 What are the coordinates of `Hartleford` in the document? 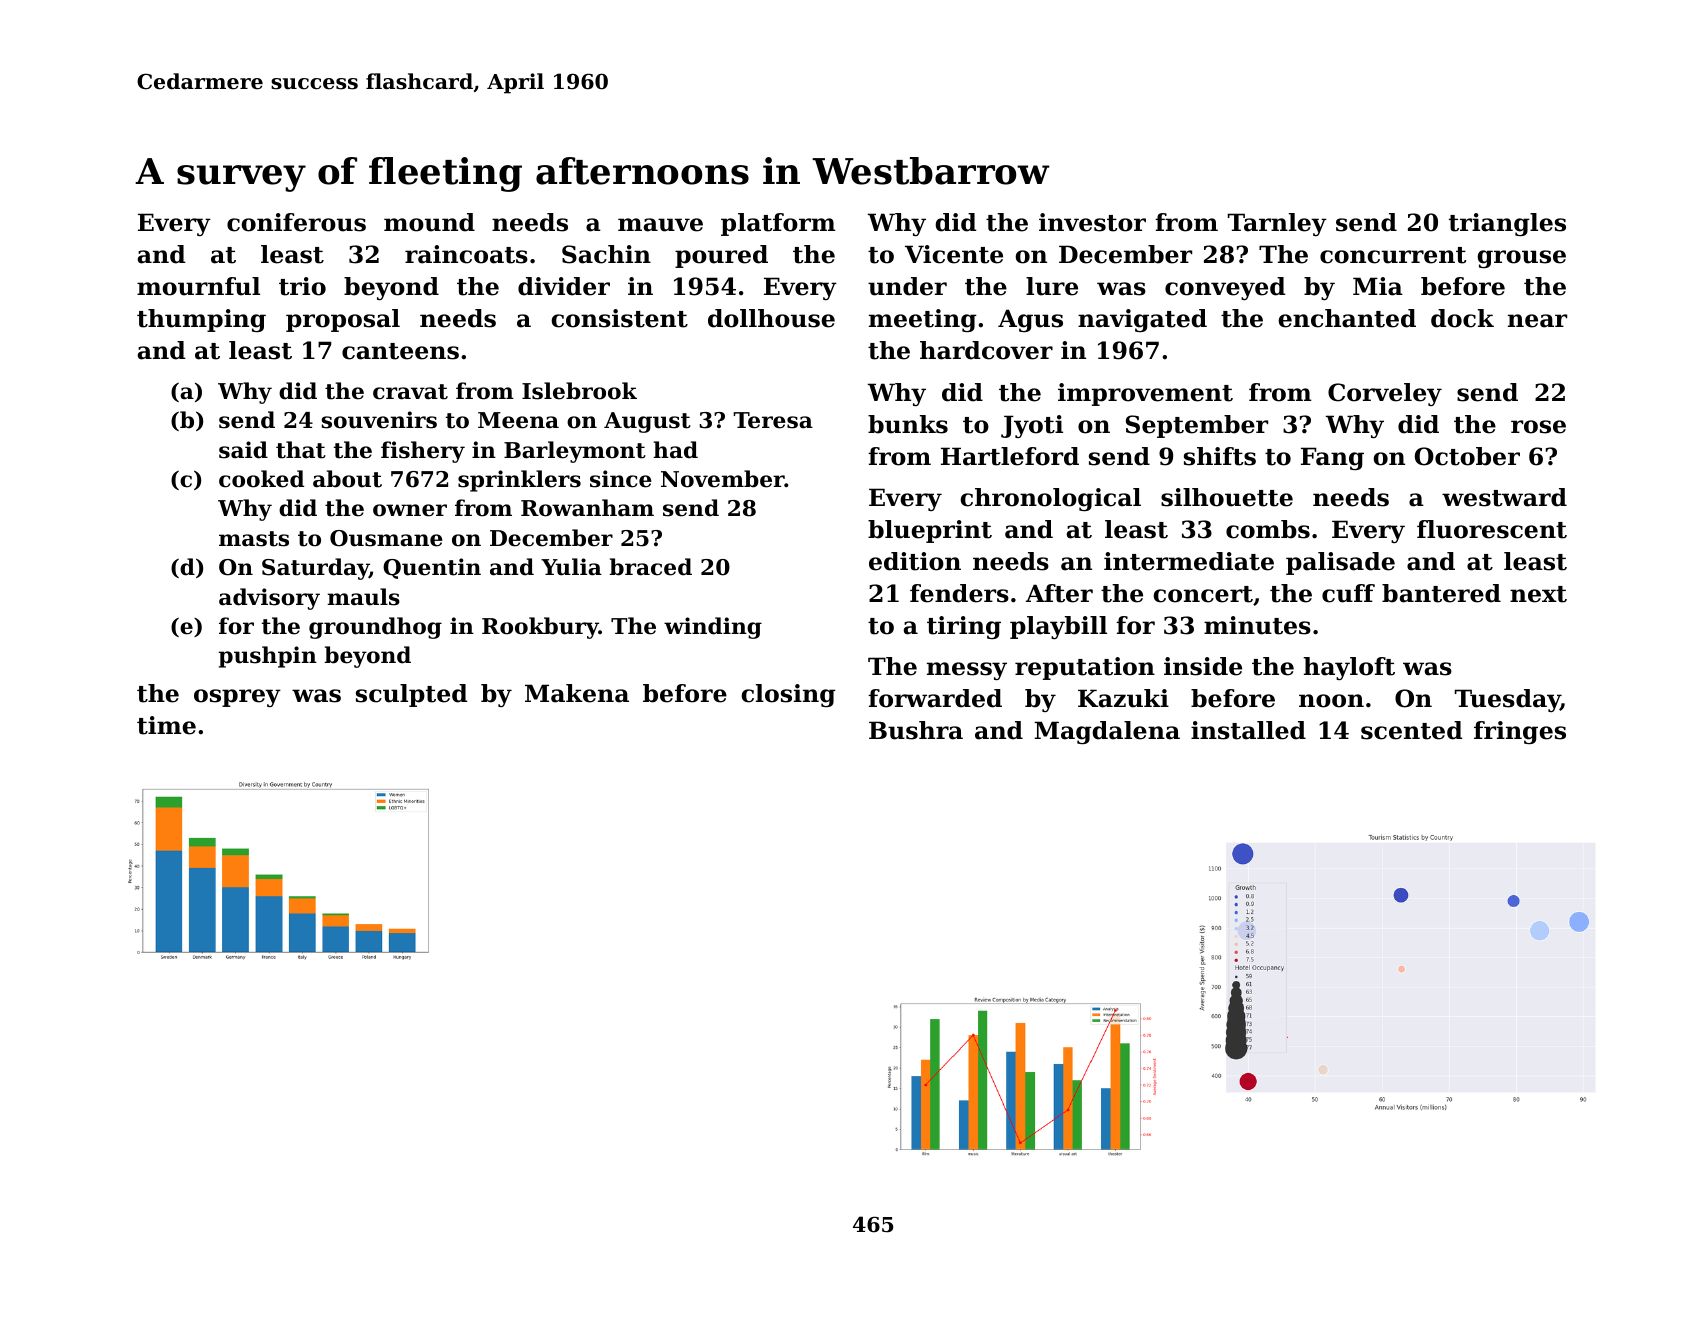 It's located at (1010, 456).
